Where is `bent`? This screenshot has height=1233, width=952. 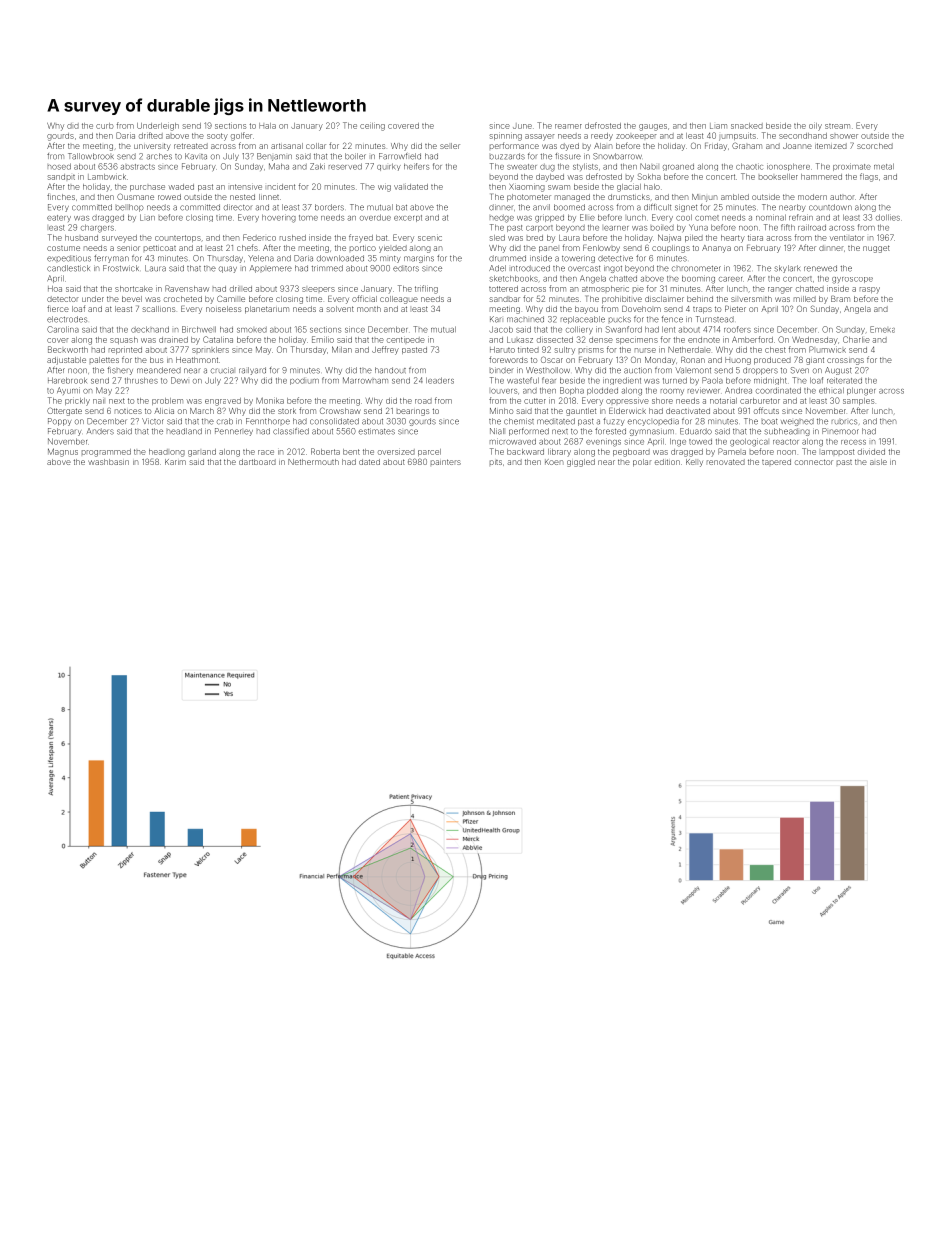 bent is located at coordinates (351, 452).
